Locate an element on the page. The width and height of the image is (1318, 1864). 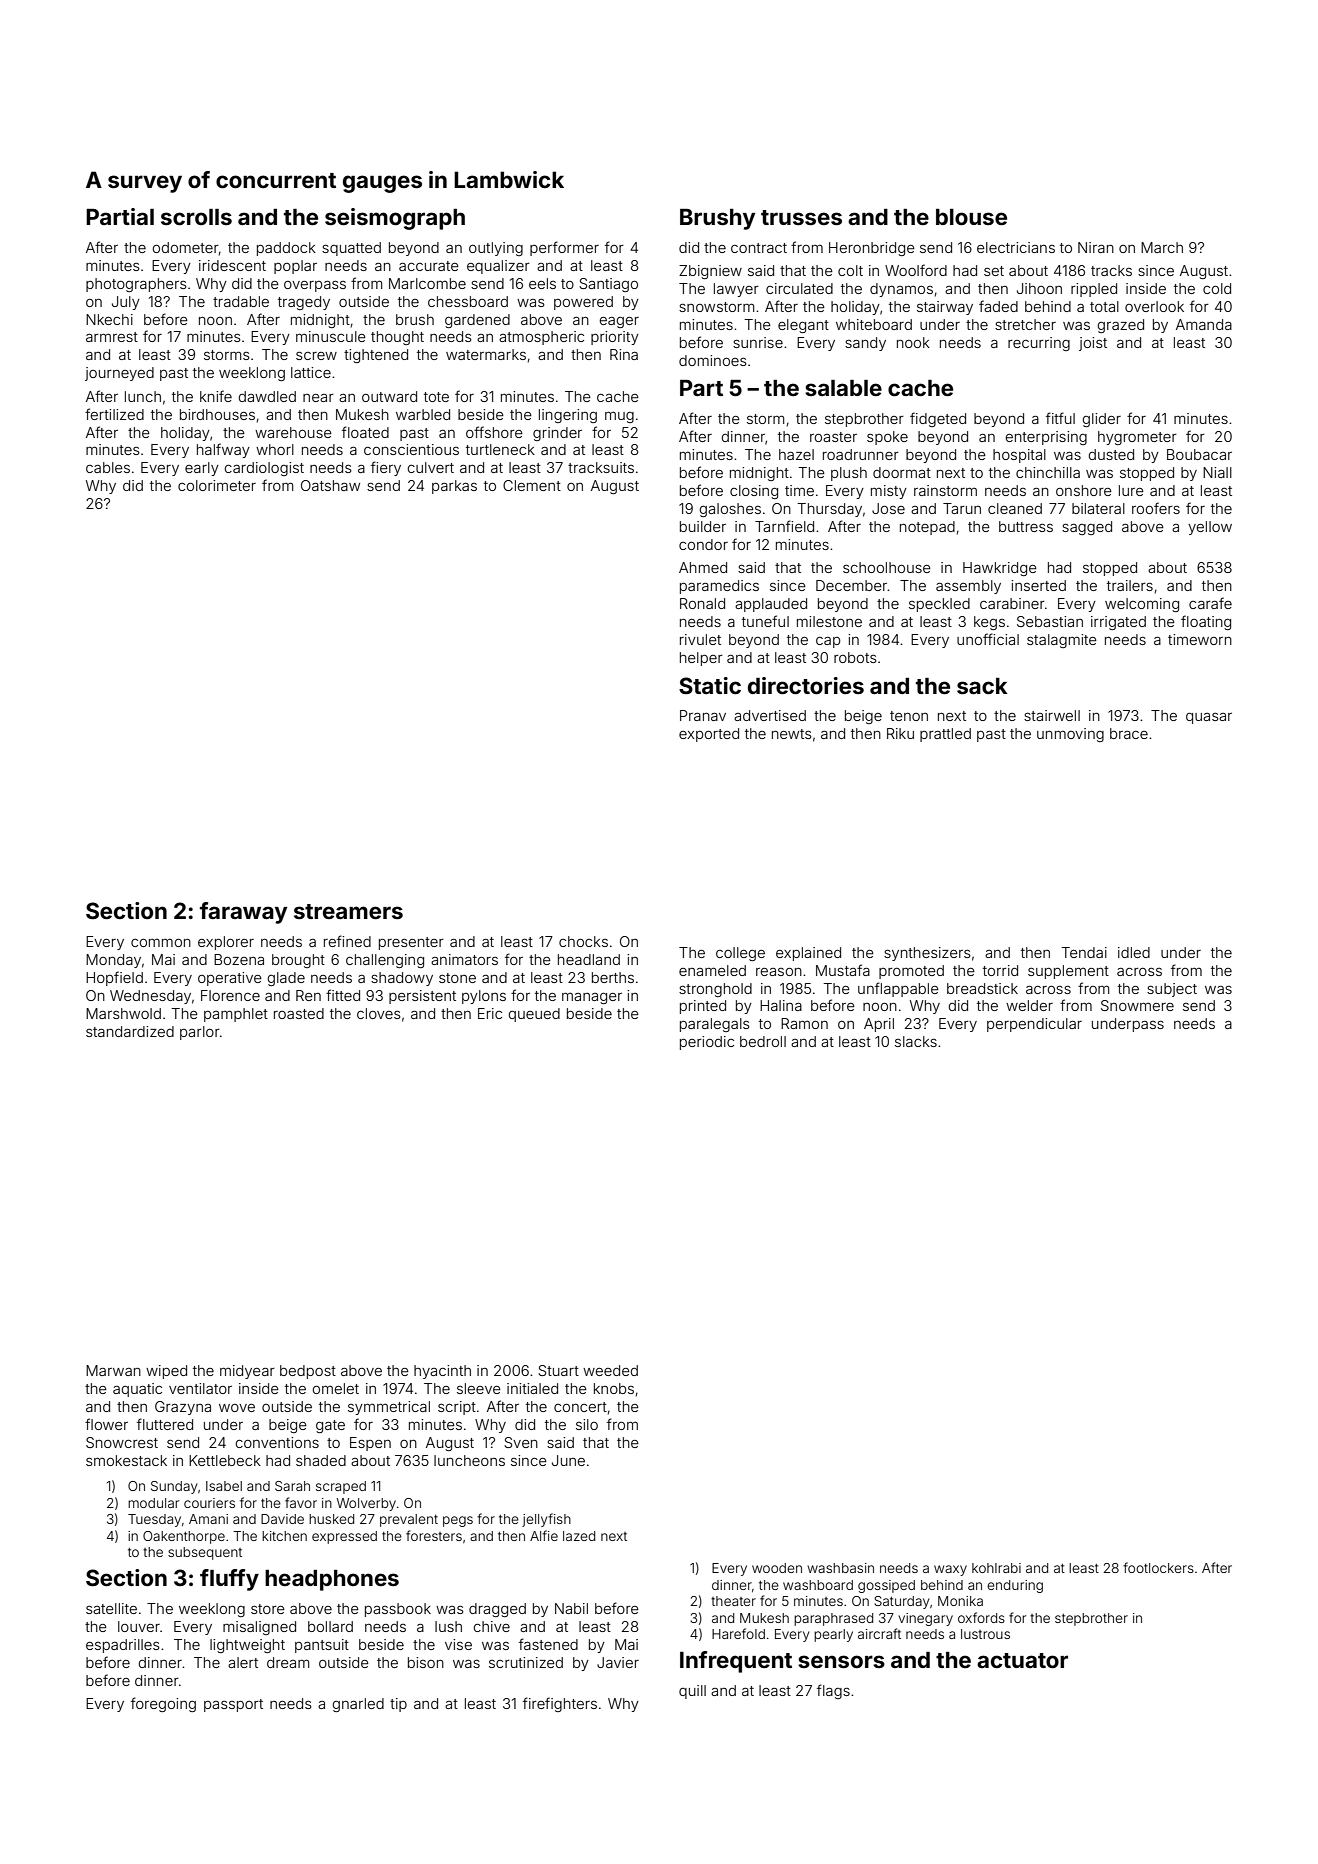
scrolls is located at coordinates (196, 217).
